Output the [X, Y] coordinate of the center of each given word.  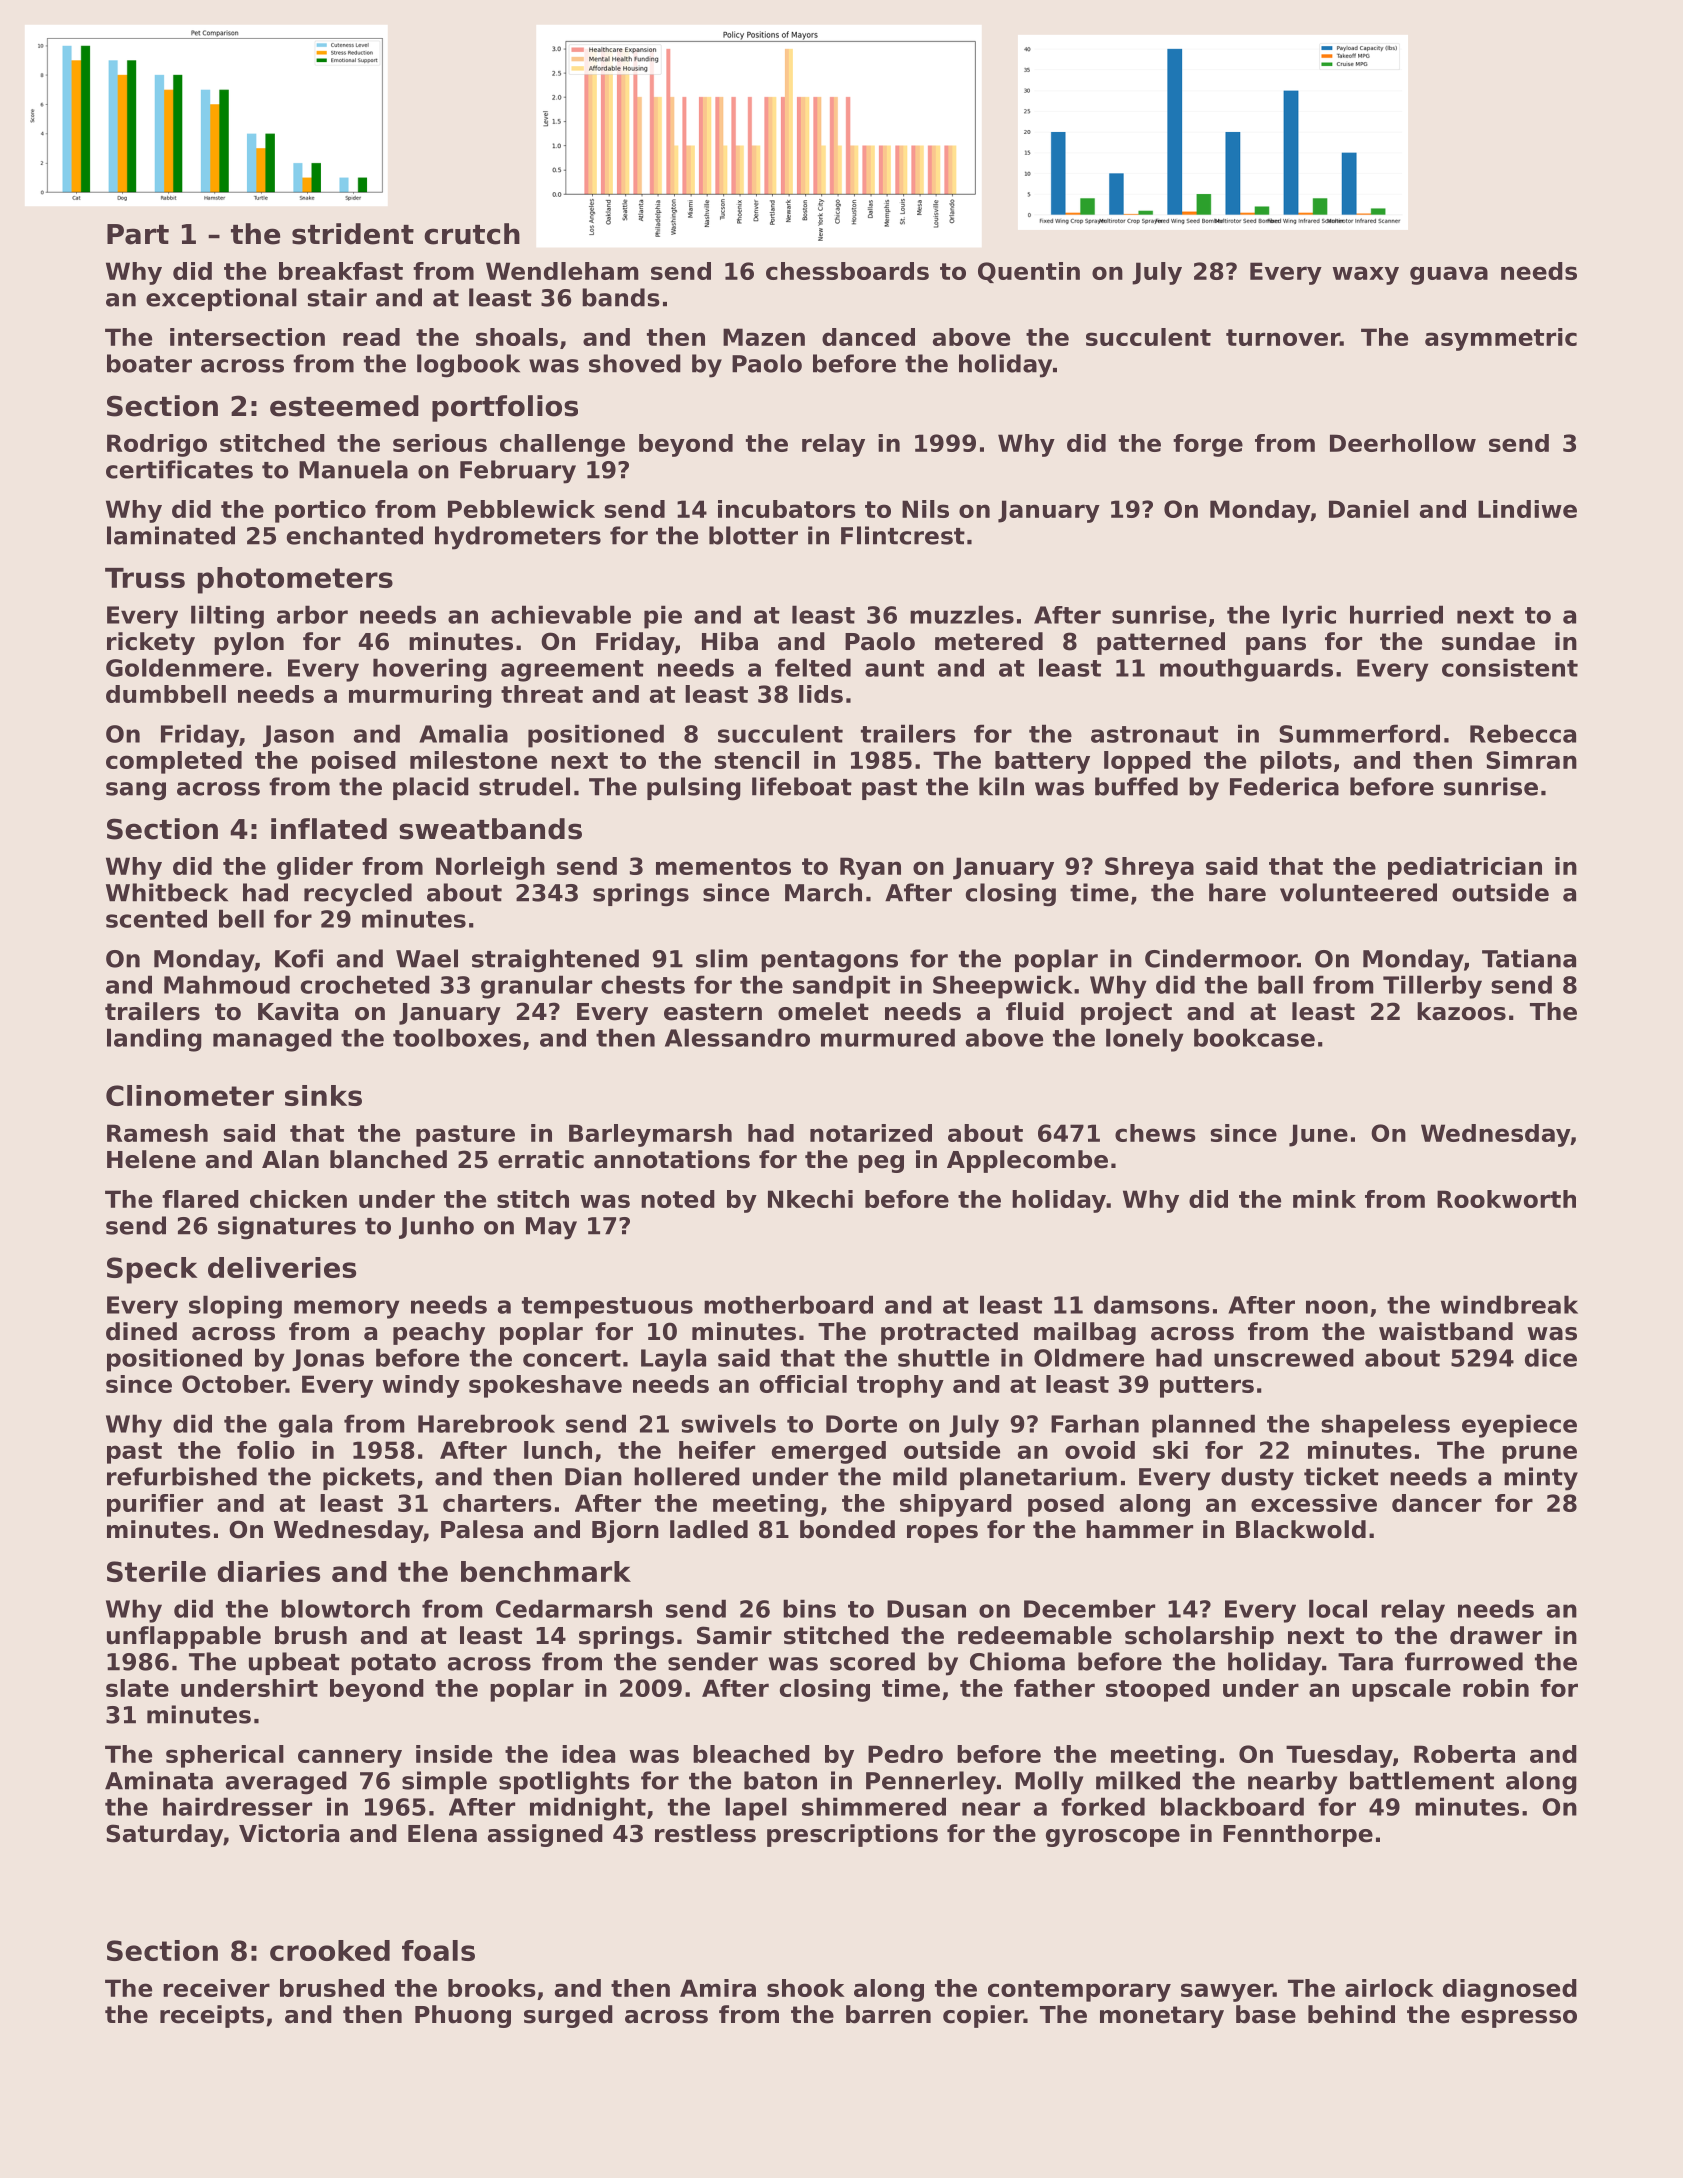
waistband [1446, 1331]
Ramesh [157, 1133]
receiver [216, 1988]
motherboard [788, 1304]
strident [353, 234]
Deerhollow [1403, 443]
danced [868, 337]
